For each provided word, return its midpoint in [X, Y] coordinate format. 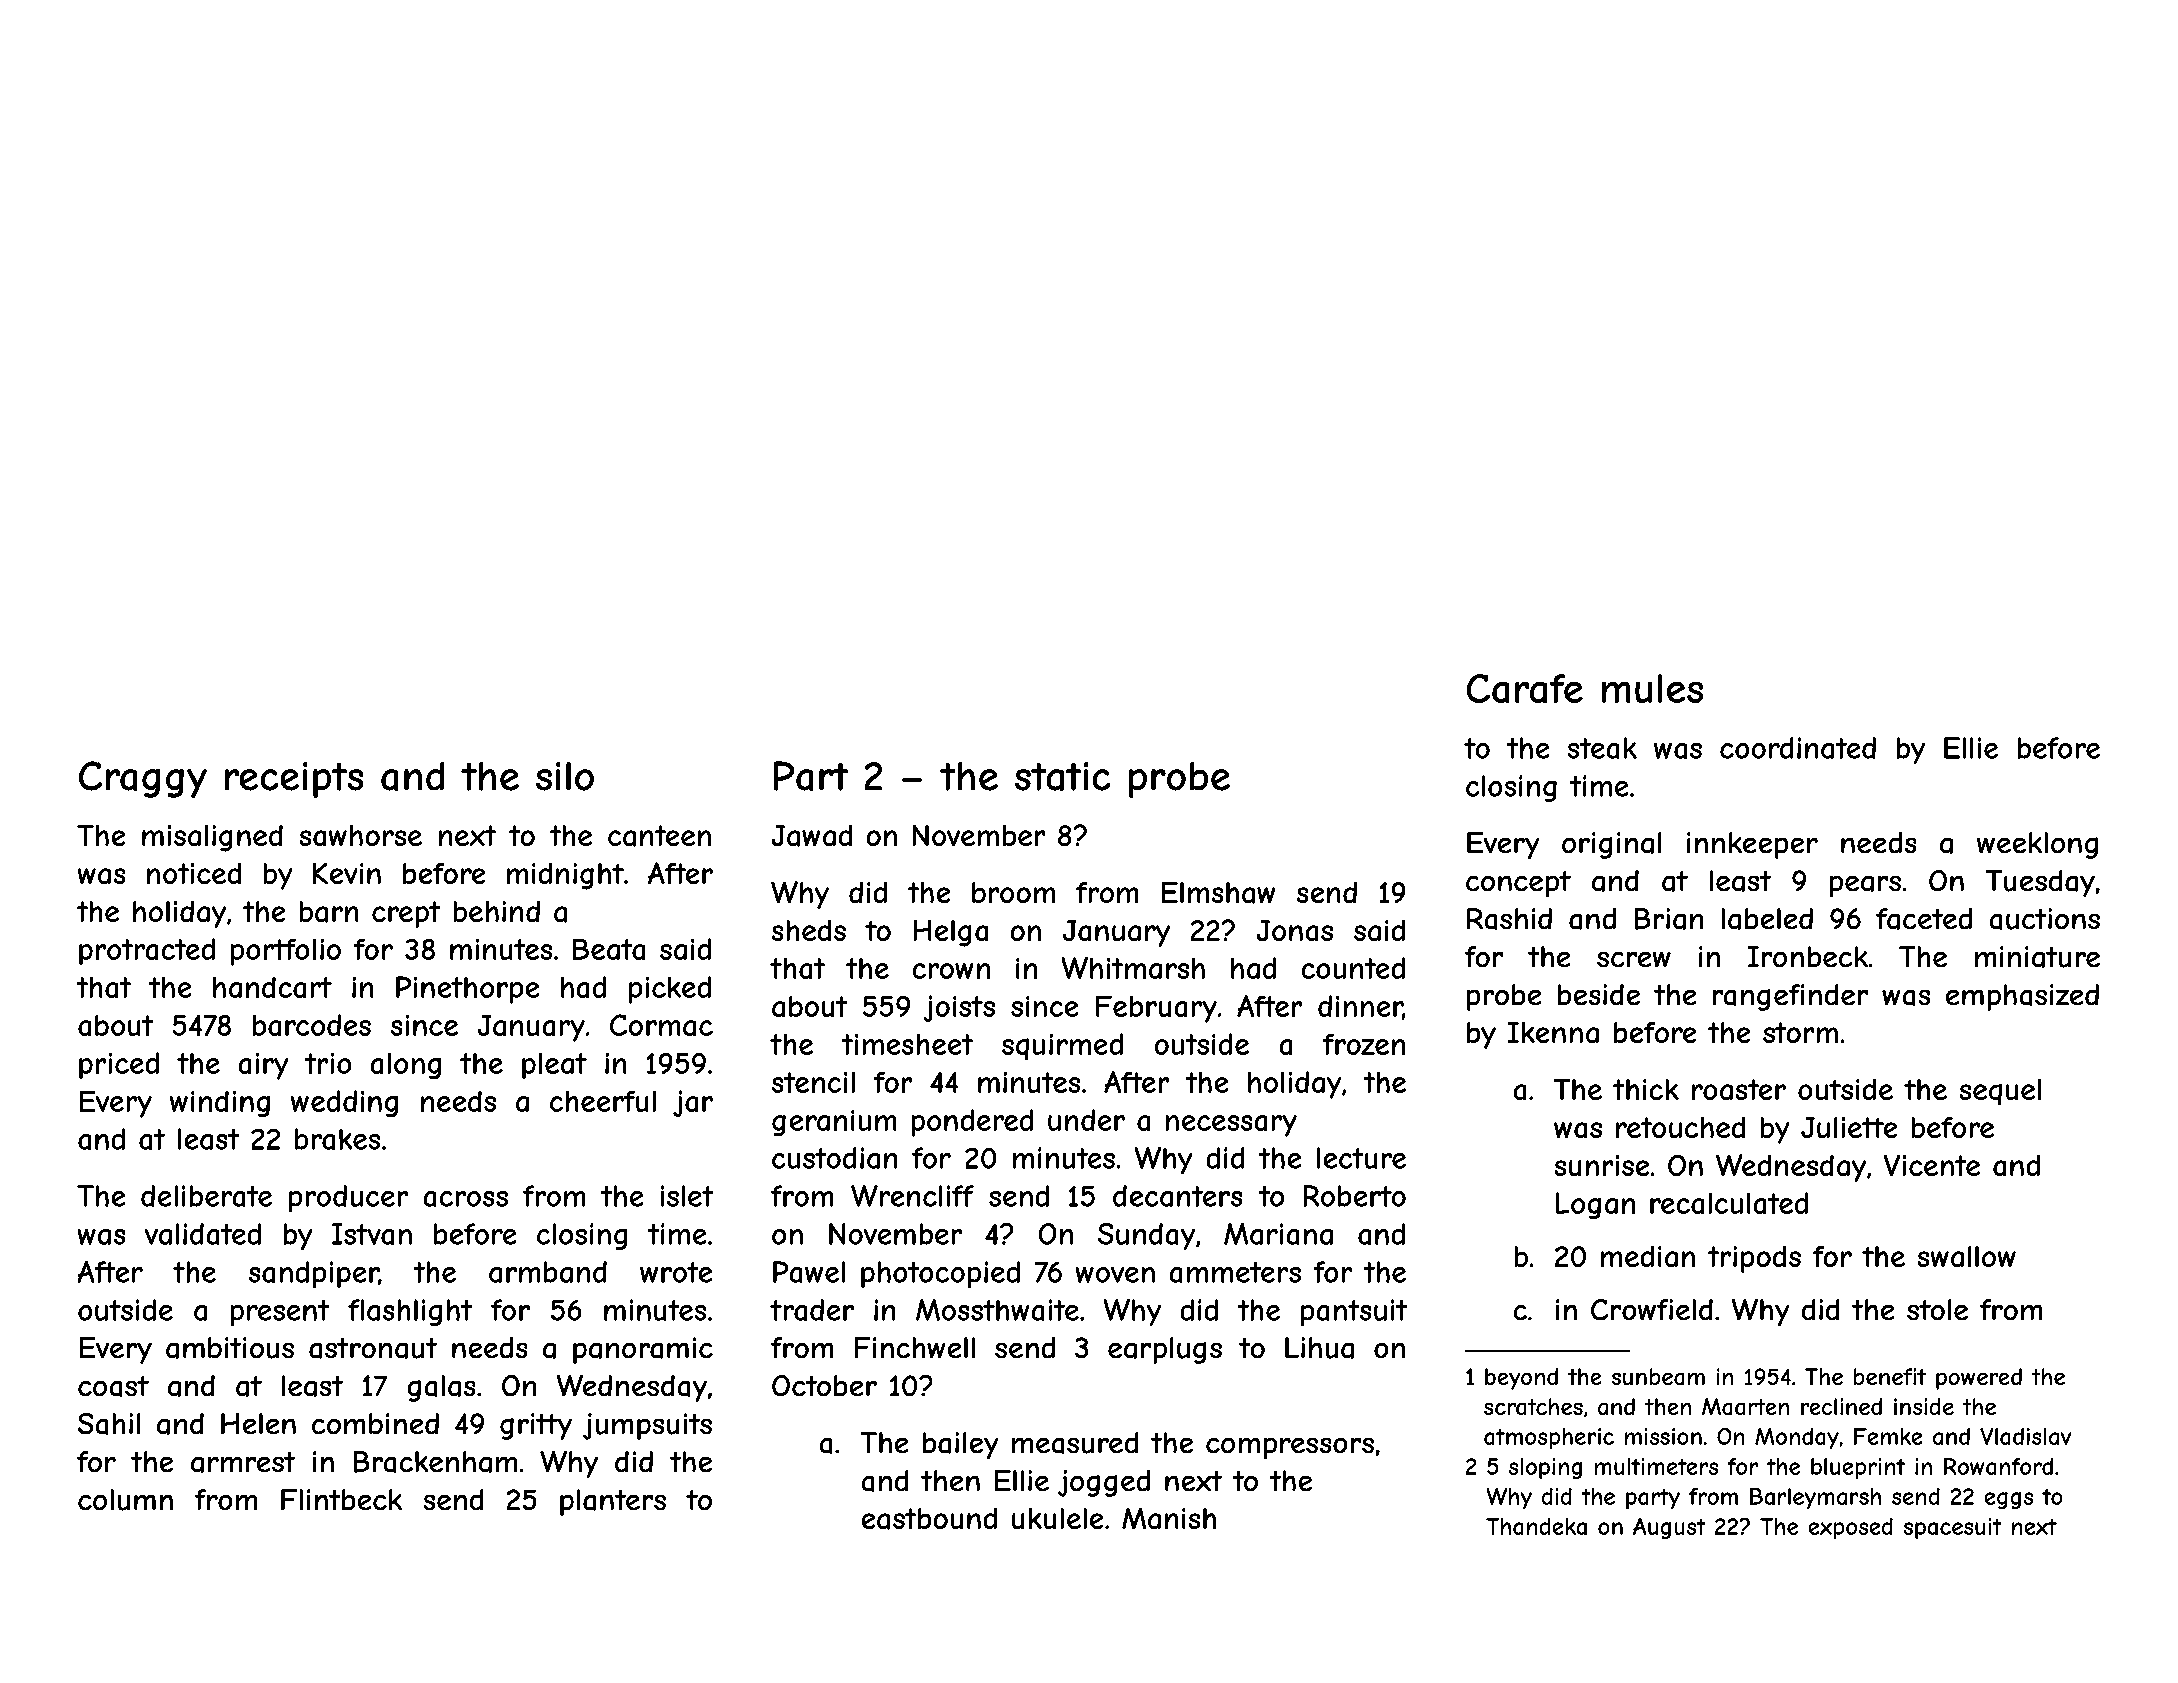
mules [1652, 688]
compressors [1290, 1448]
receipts [294, 780]
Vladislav [2025, 1436]
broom [1013, 892]
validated [203, 1234]
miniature [2037, 957]
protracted [147, 951]
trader [812, 1310]
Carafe [1525, 688]
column [125, 1500]
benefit [1890, 1376]
